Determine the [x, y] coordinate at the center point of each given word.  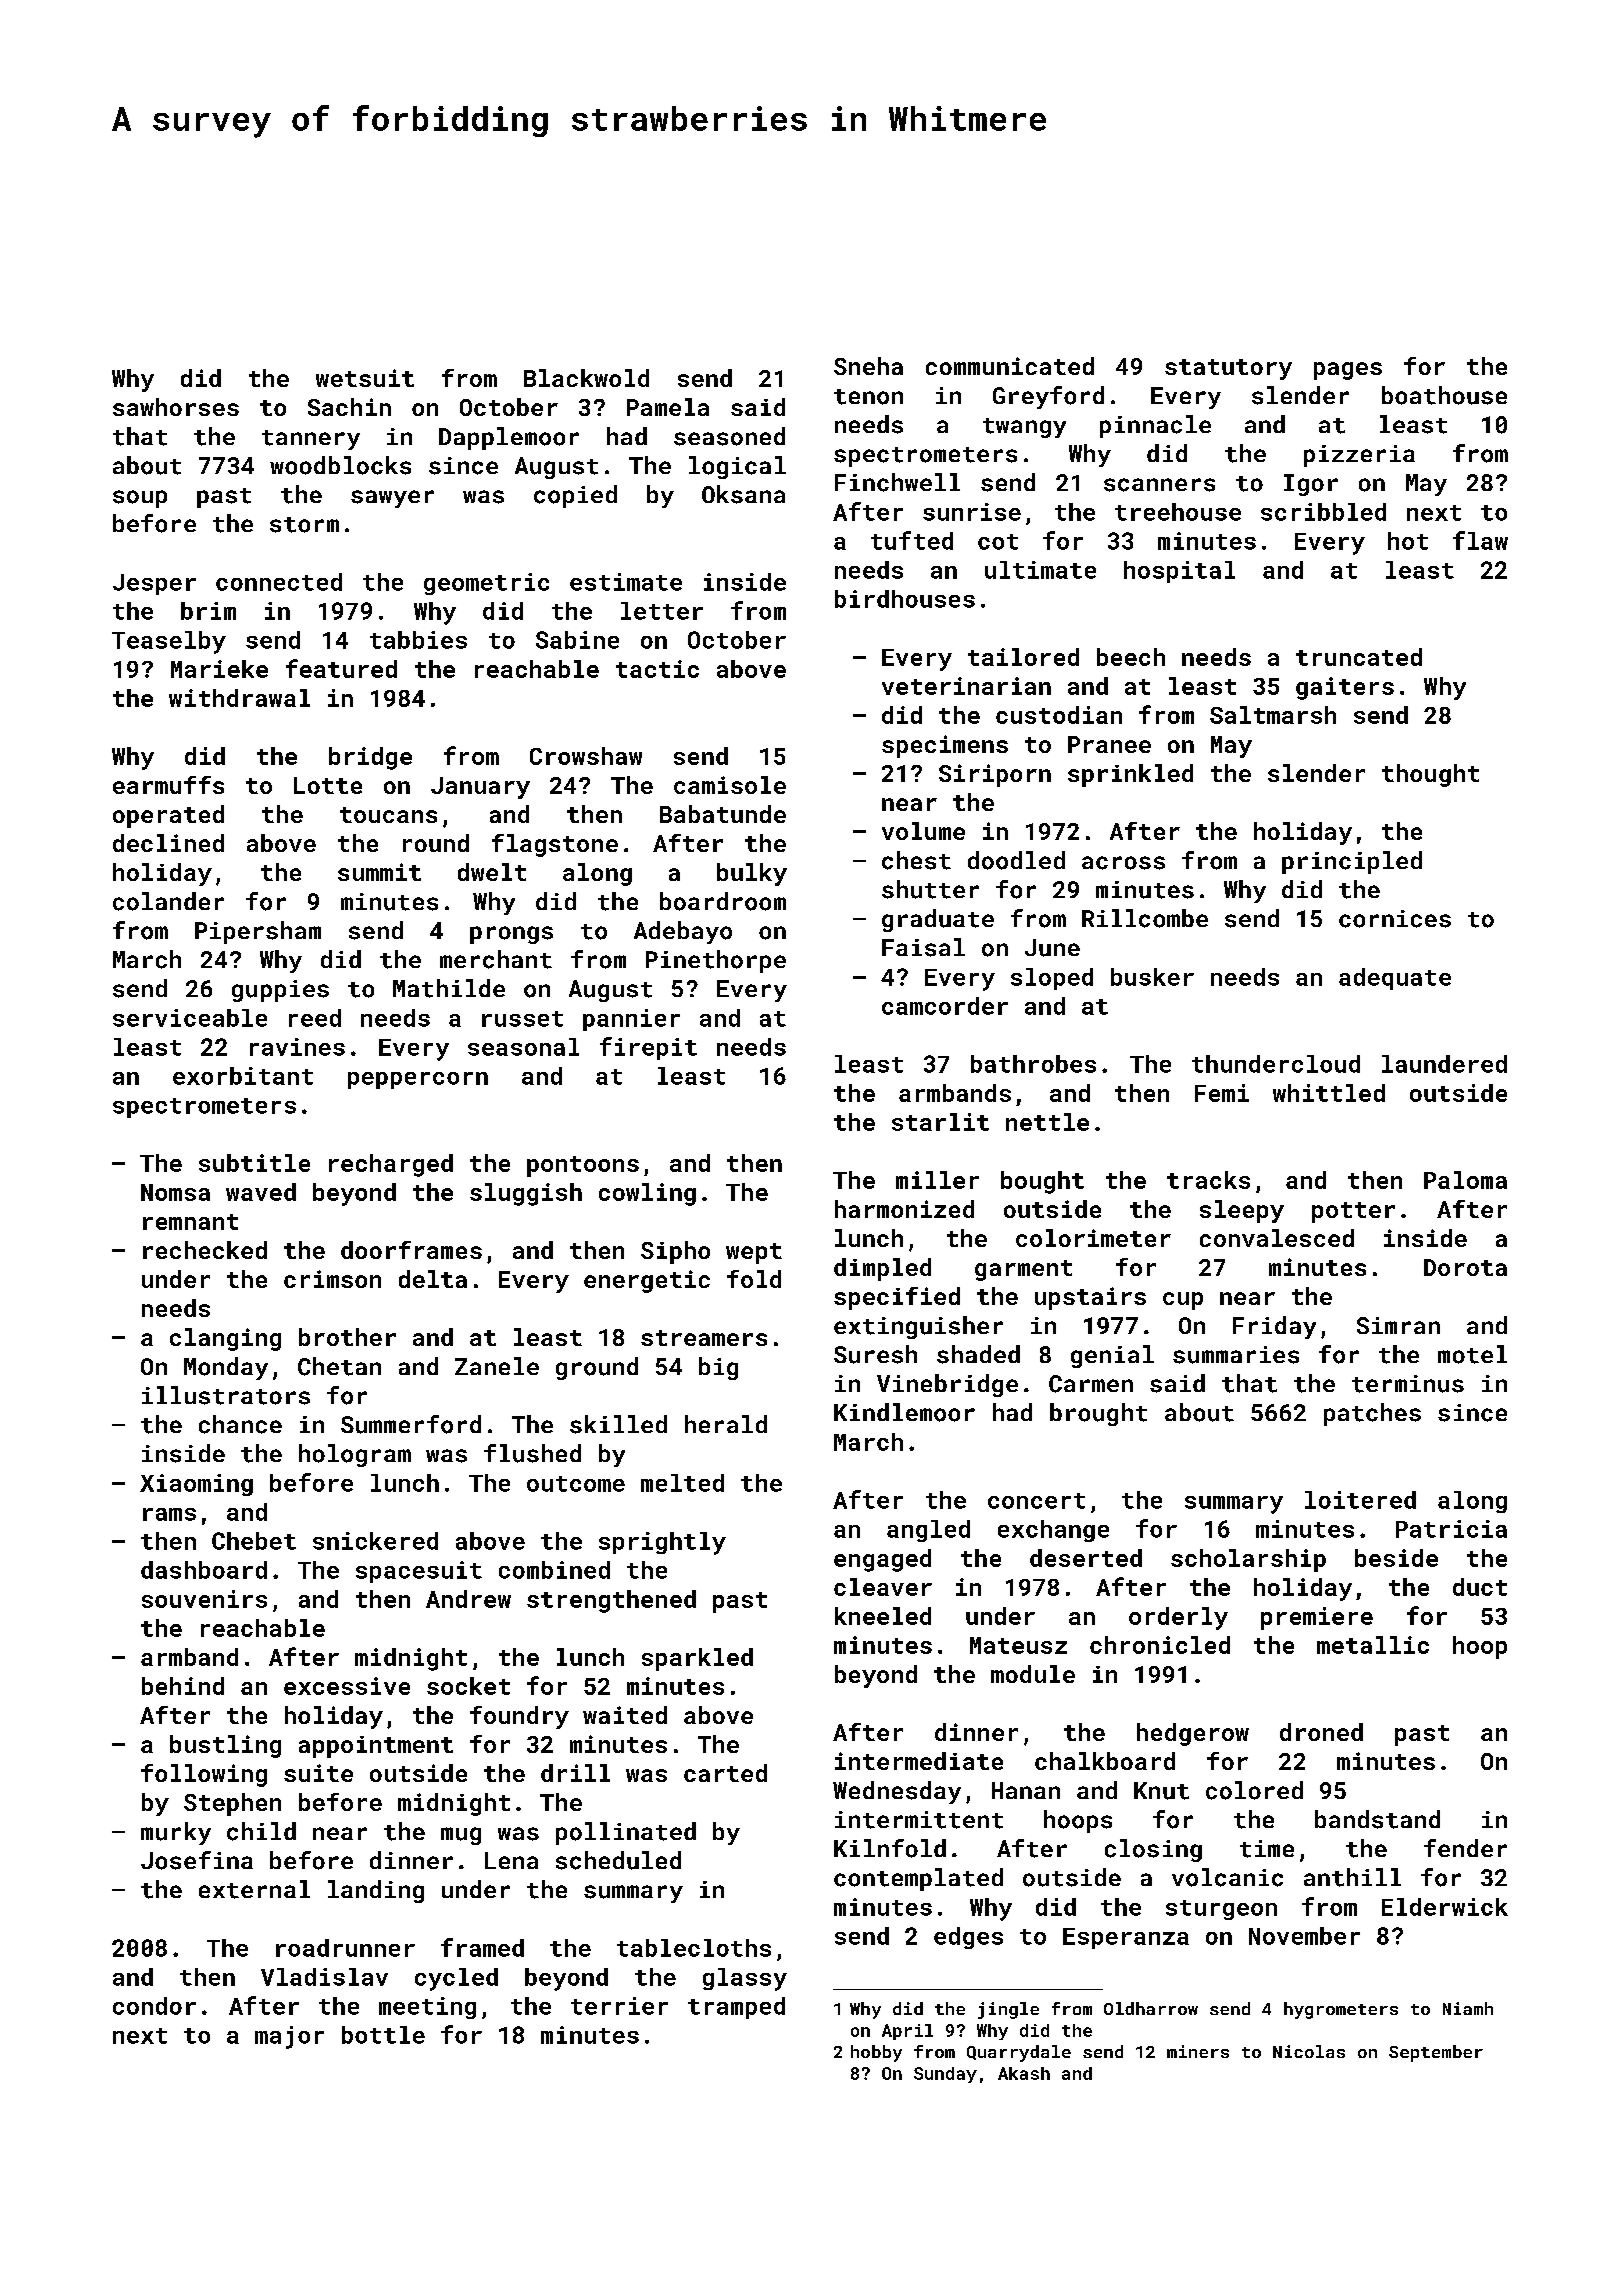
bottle [383, 2035]
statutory [1228, 369]
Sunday [945, 2075]
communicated [1010, 366]
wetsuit [365, 378]
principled [1352, 862]
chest [916, 860]
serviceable [190, 1018]
